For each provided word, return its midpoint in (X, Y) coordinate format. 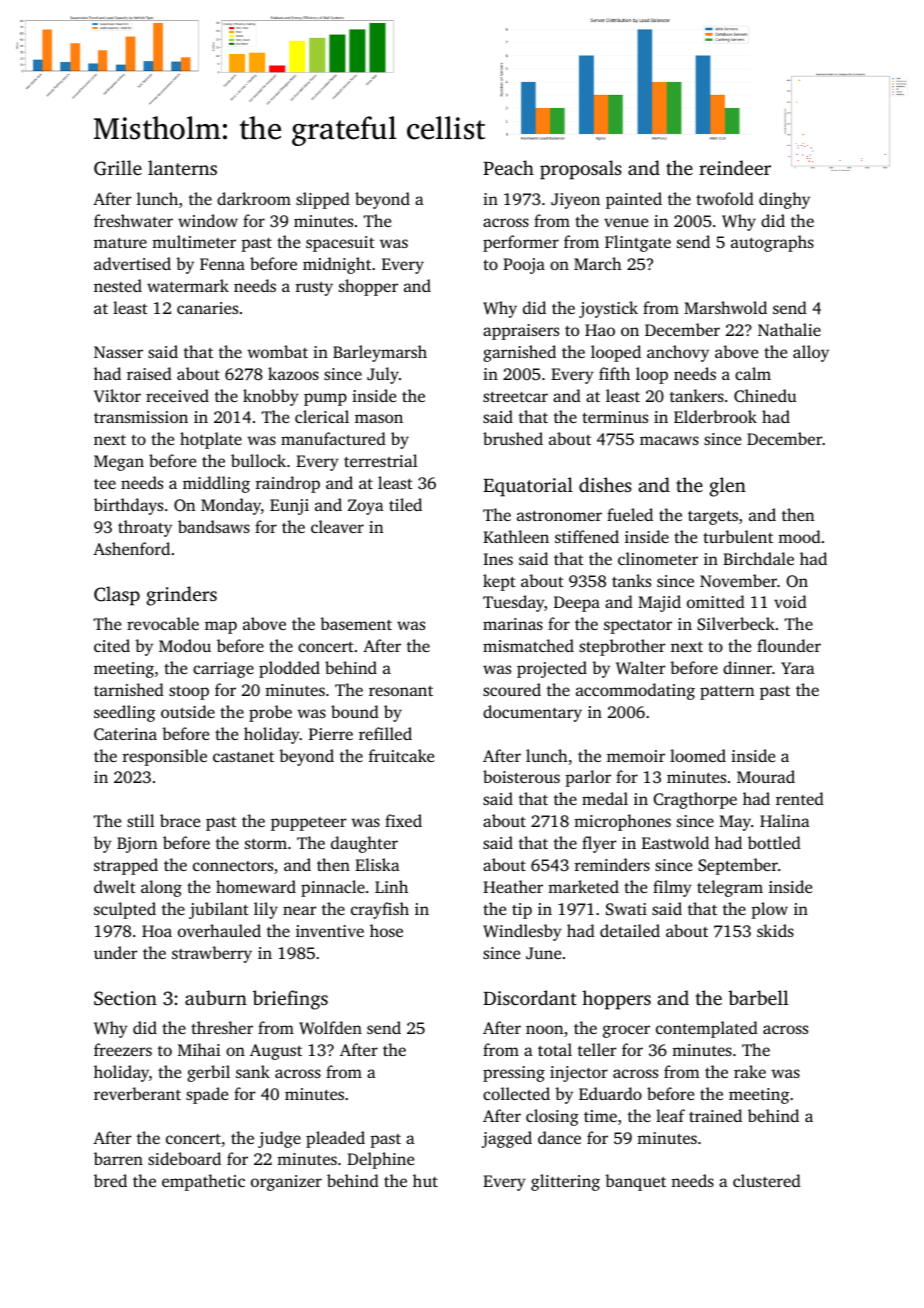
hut (425, 1180)
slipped (323, 200)
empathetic (203, 1182)
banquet (635, 1182)
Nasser (118, 352)
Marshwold (725, 307)
